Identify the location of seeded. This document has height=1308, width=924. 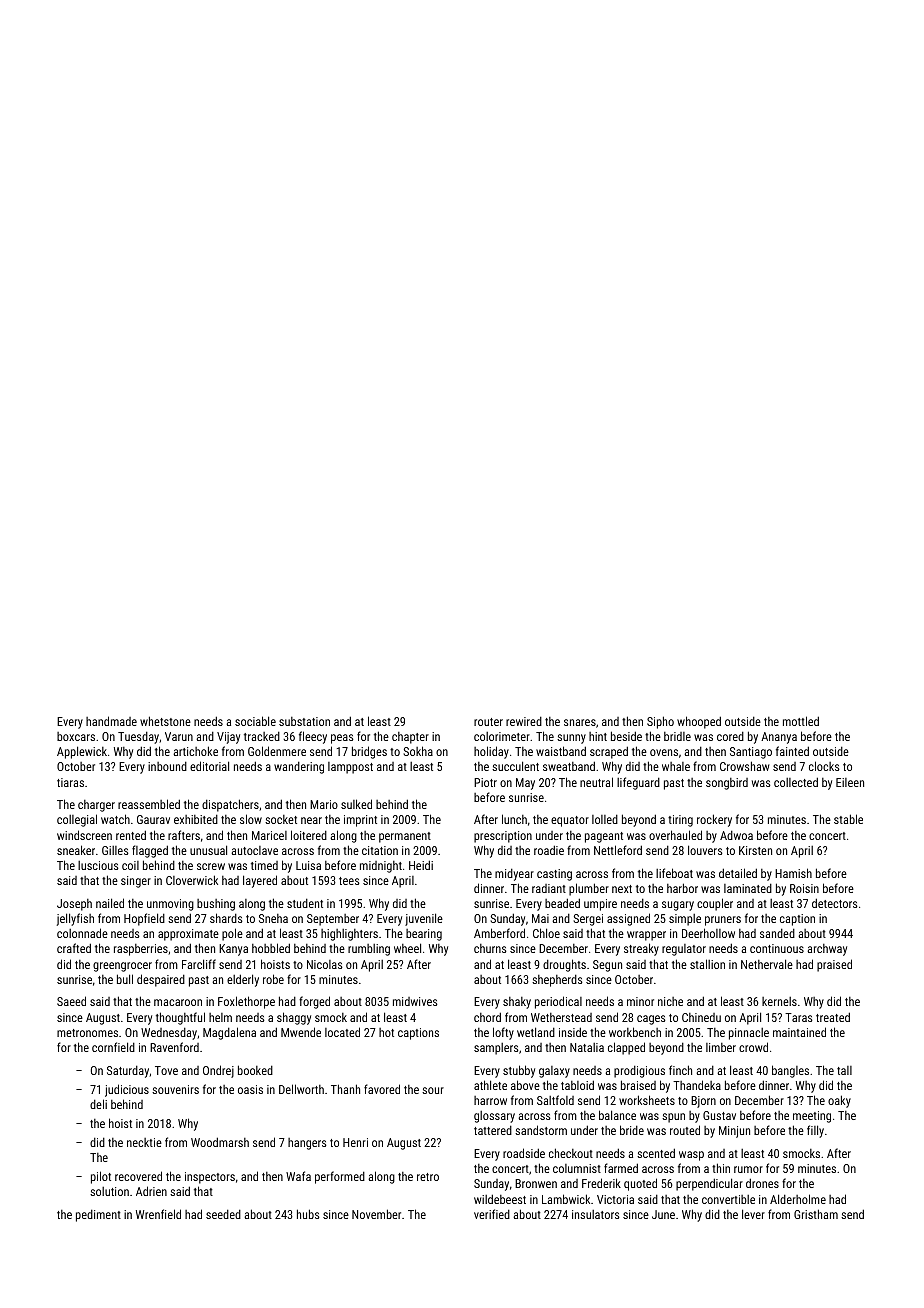
(223, 1214).
